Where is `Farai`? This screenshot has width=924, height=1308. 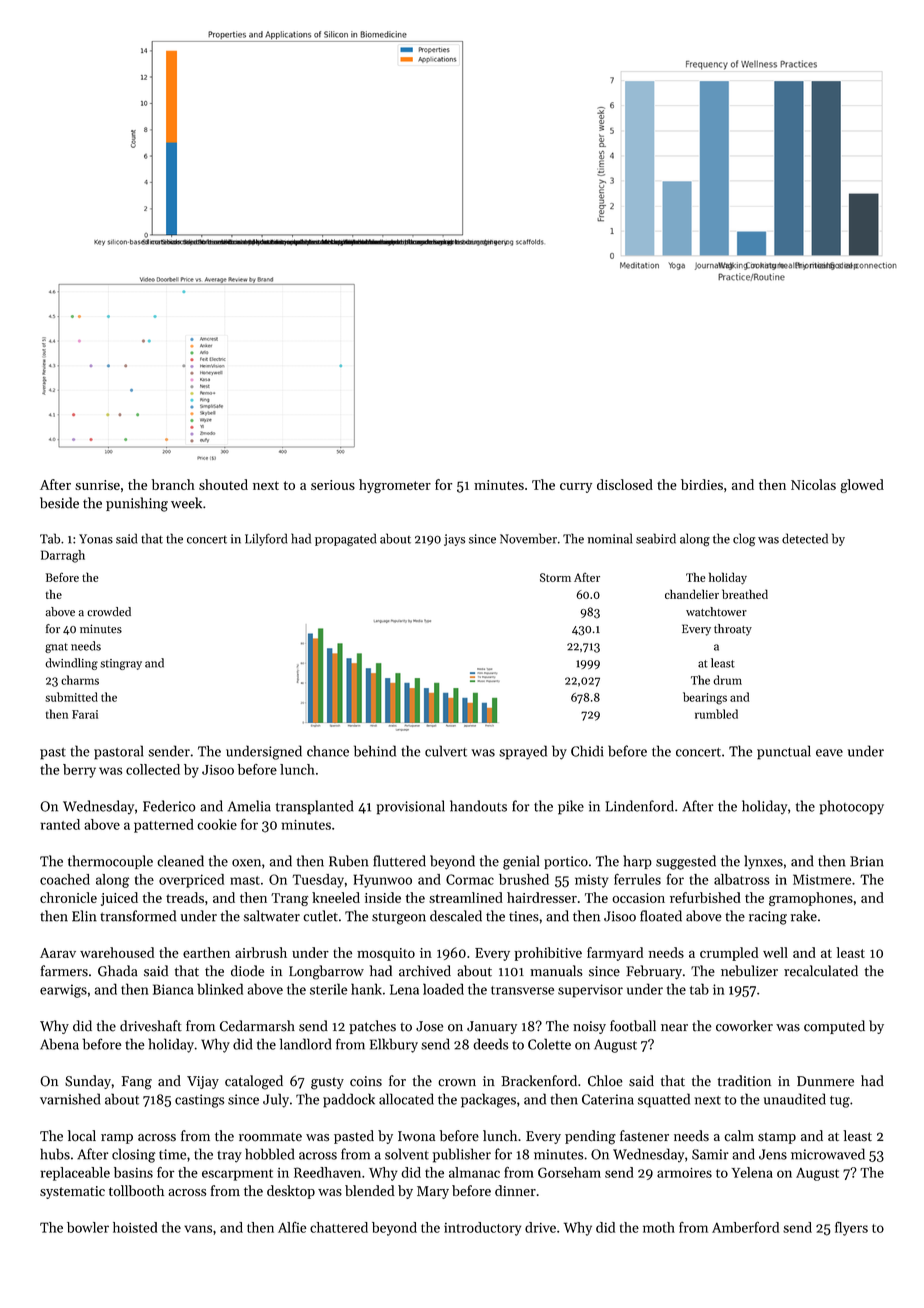
Farai is located at coordinates (85, 714).
